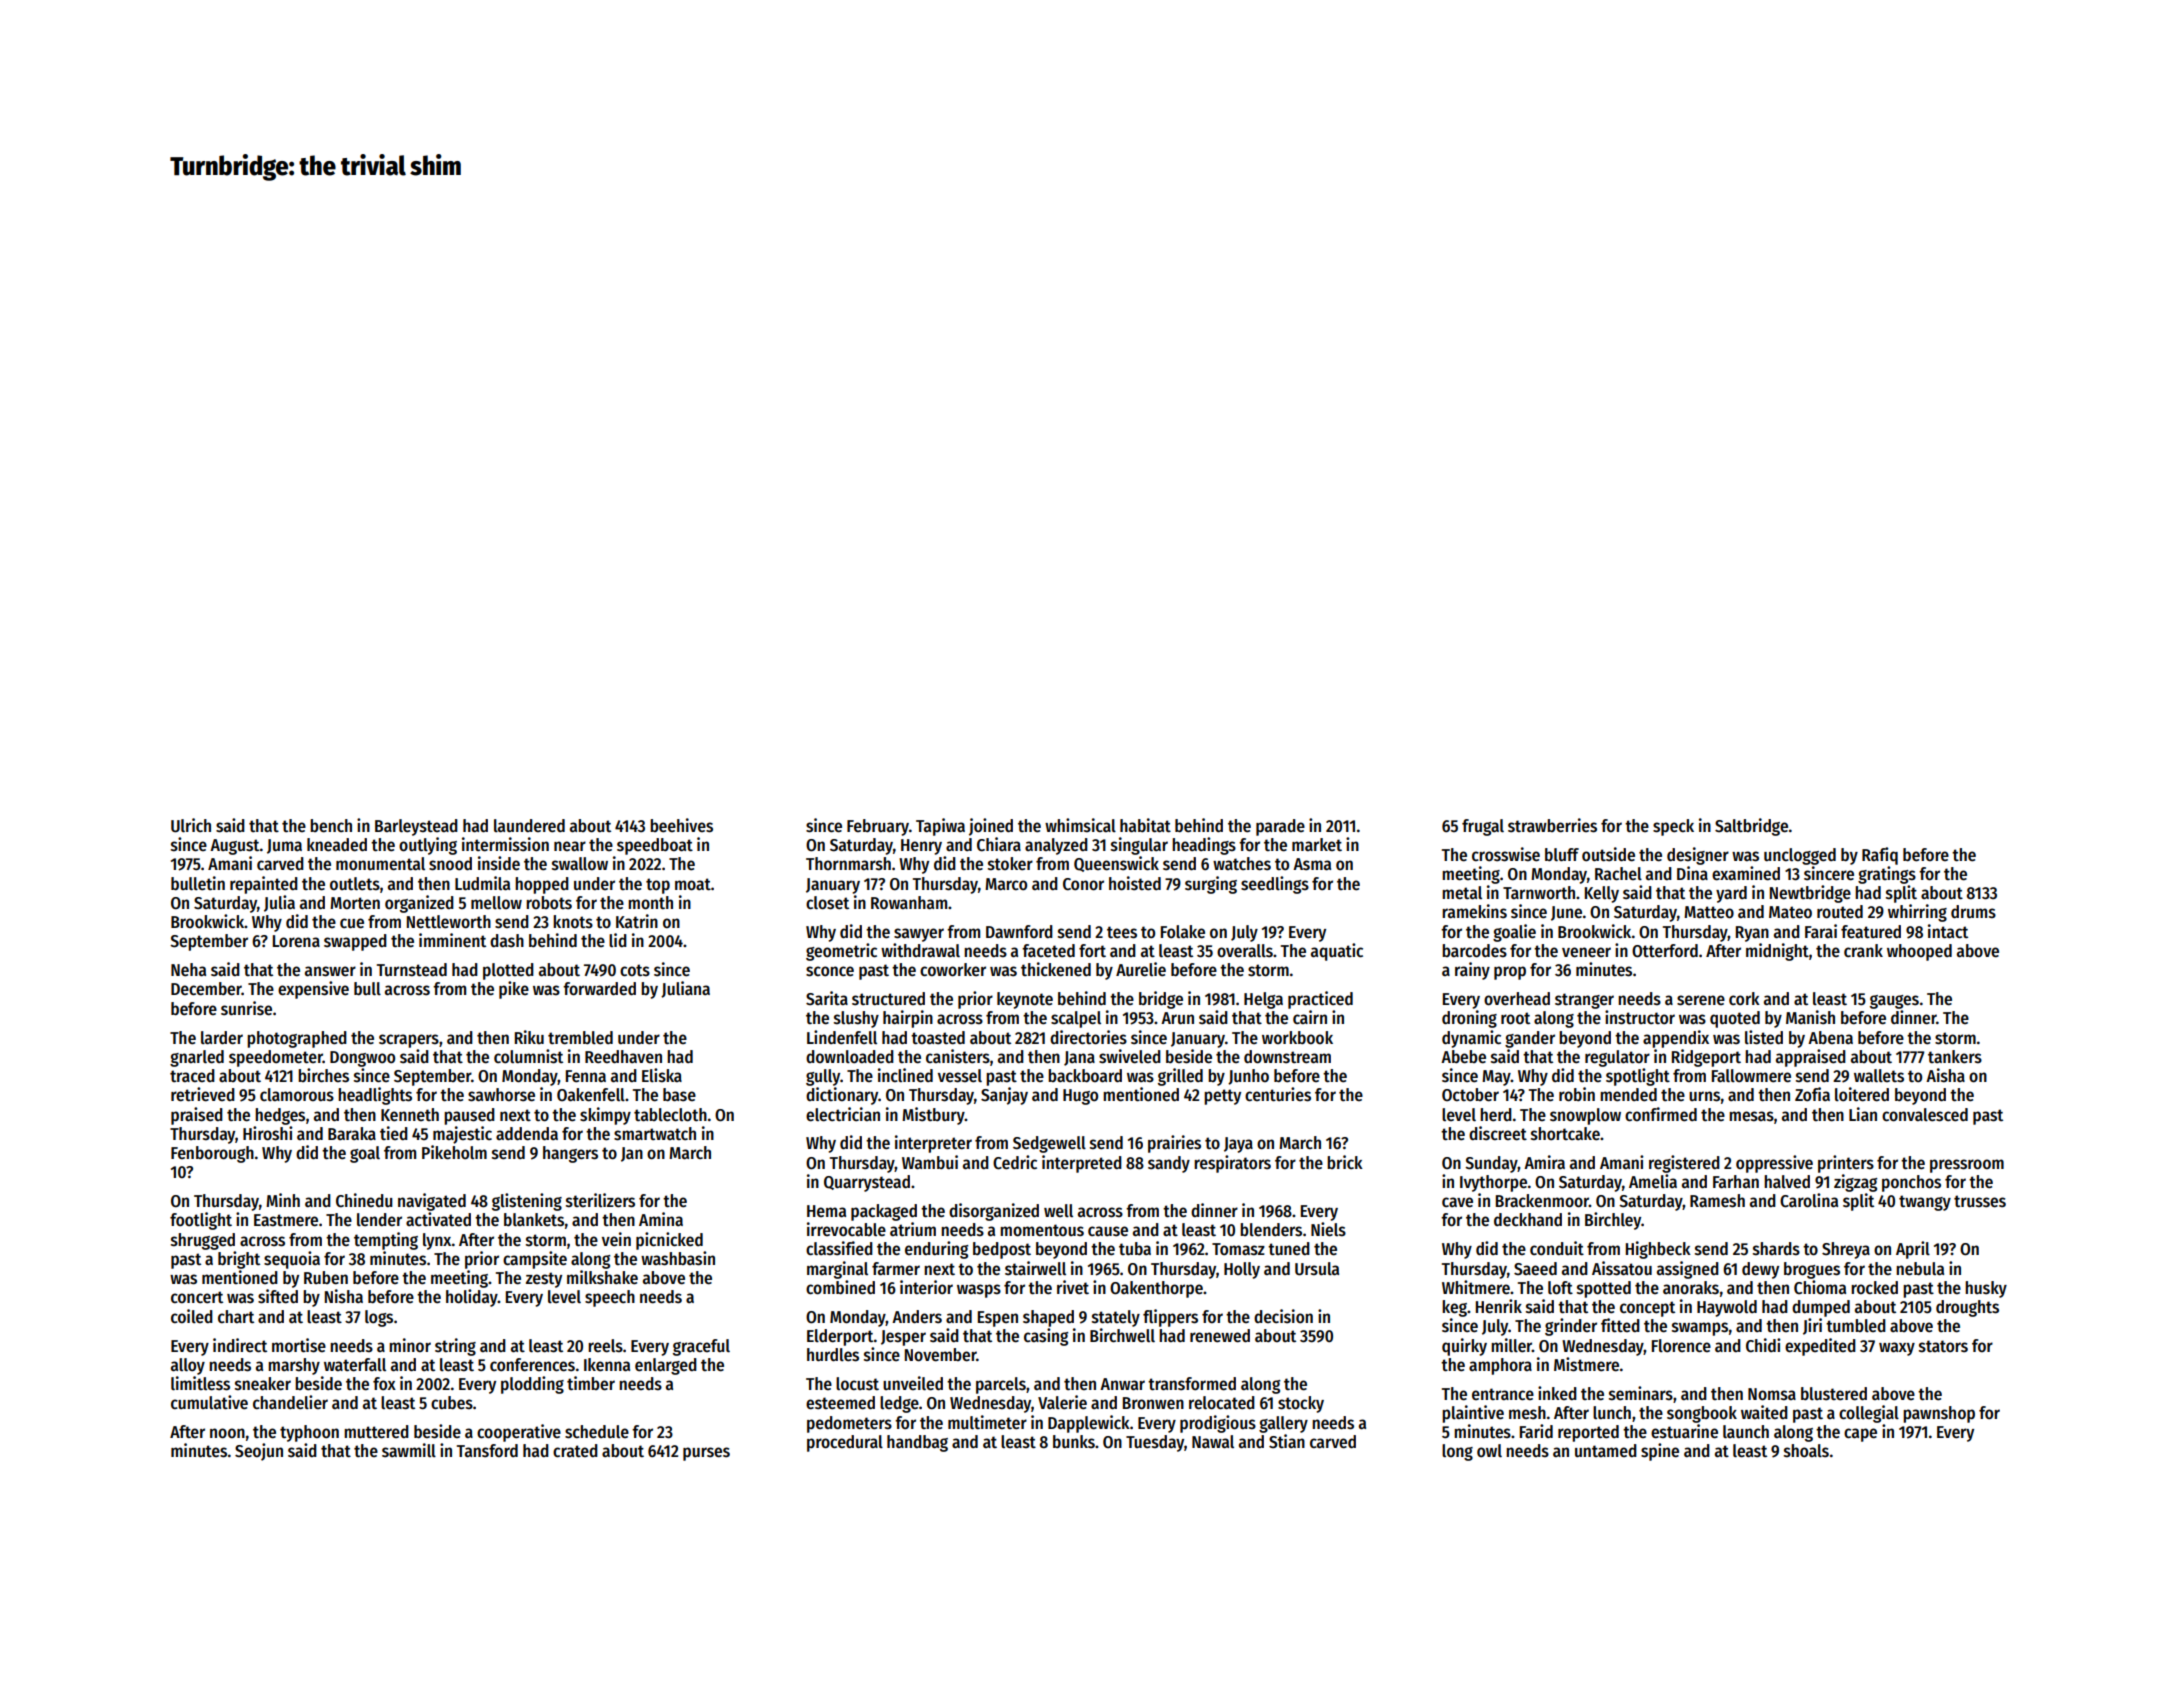  What do you see at coordinates (1275, 885) in the screenshot?
I see `seedlings` at bounding box center [1275, 885].
